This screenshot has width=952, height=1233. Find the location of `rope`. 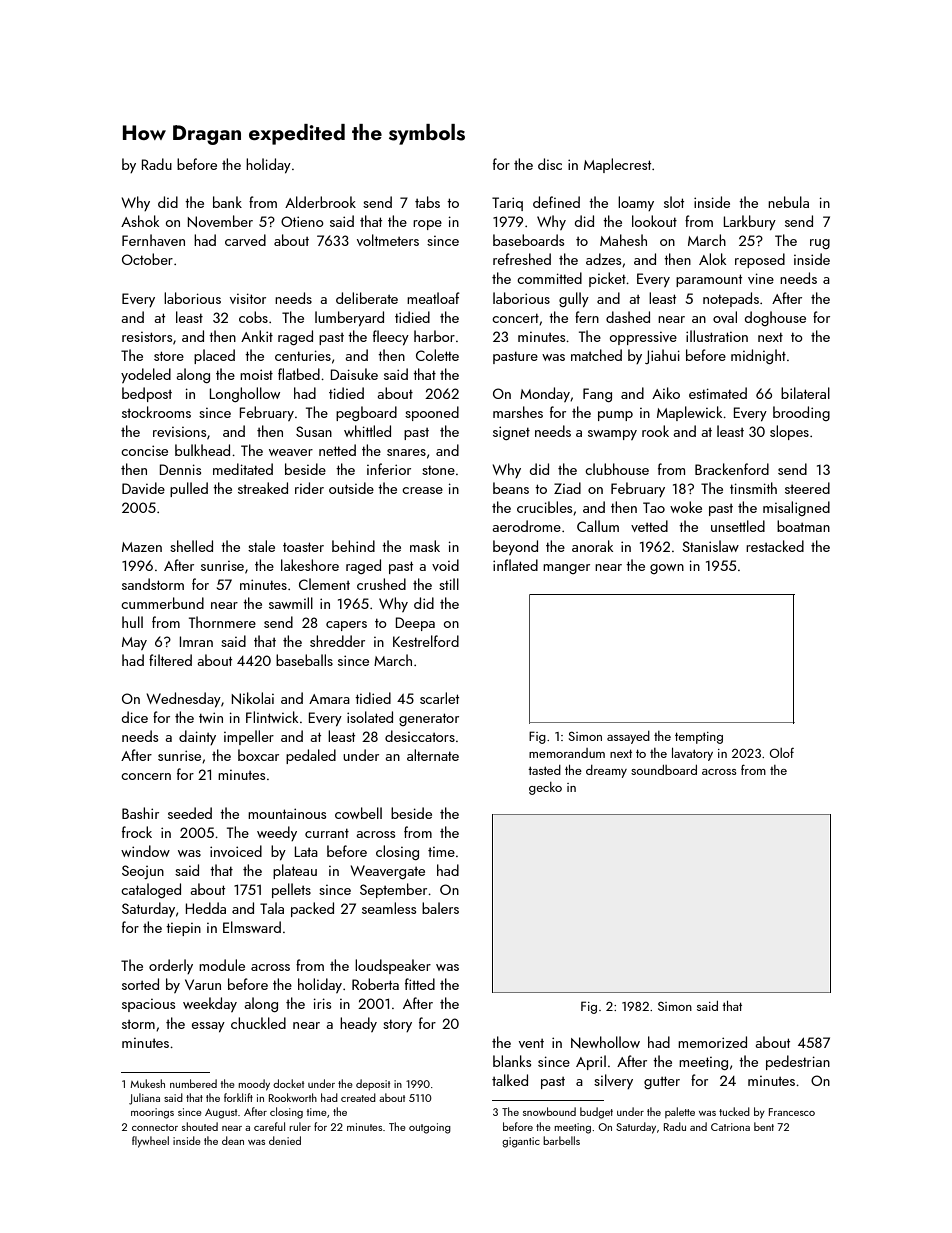

rope is located at coordinates (427, 225).
